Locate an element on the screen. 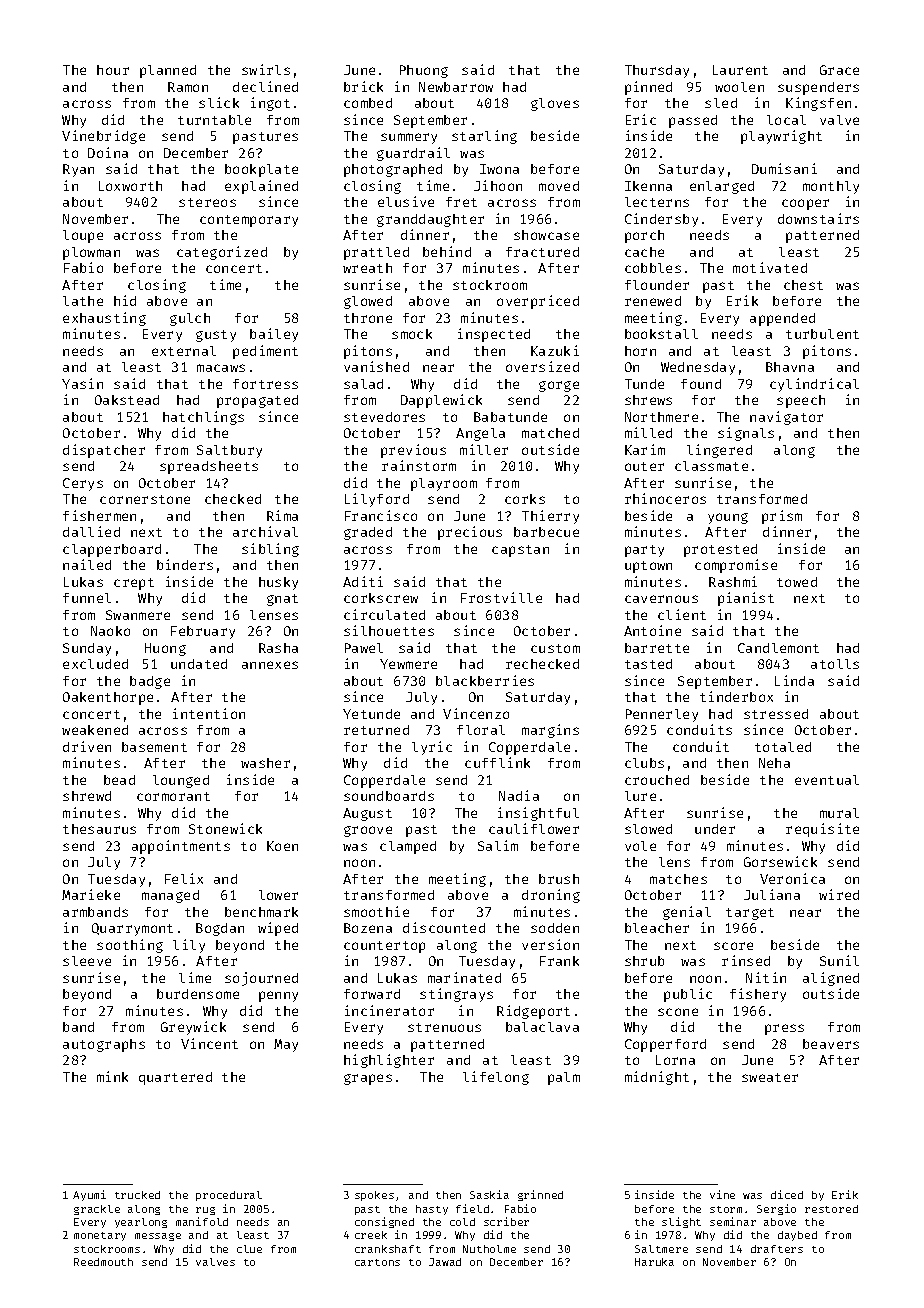 This screenshot has width=924, height=1308. benchmark is located at coordinates (261, 912).
